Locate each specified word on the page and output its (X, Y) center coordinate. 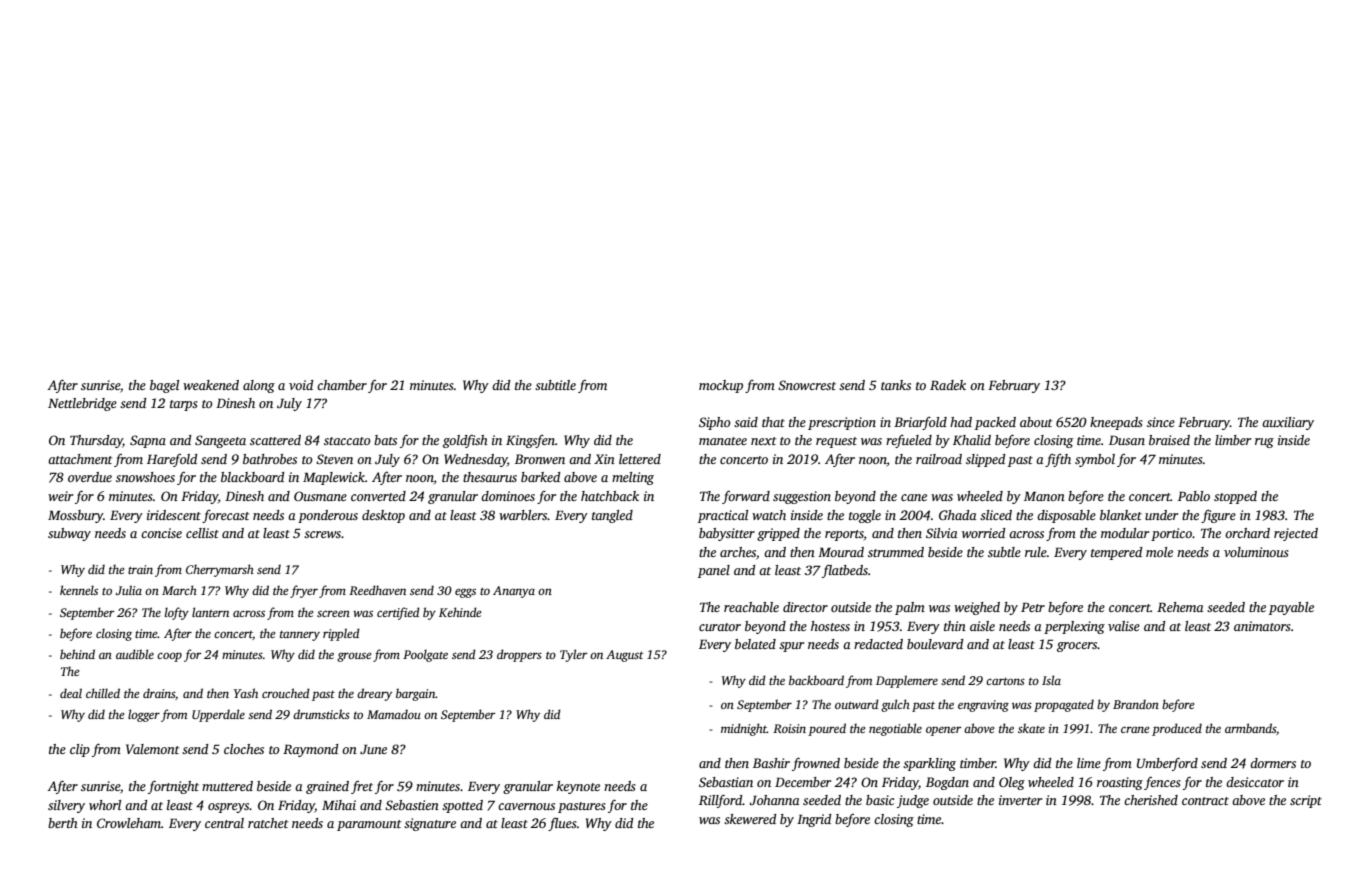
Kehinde (460, 612)
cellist (202, 533)
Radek (948, 385)
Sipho (715, 423)
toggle (865, 516)
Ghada (958, 515)
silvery (66, 806)
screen (333, 613)
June (373, 749)
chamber (342, 385)
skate (1031, 728)
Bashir (771, 763)
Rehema (1180, 607)
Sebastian (726, 782)
